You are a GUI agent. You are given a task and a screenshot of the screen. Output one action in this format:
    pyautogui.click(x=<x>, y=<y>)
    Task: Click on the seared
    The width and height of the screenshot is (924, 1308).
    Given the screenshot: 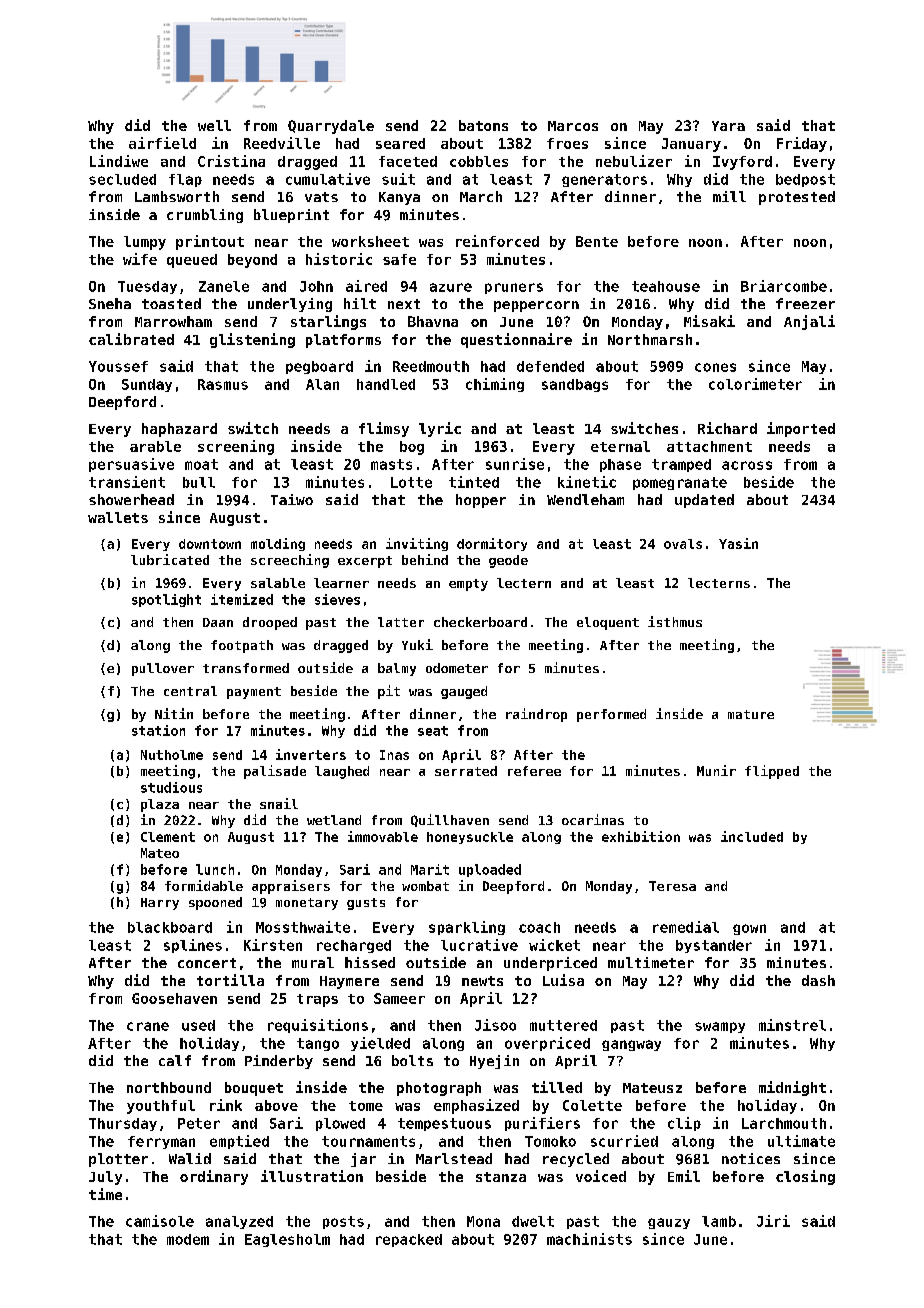 What is the action you would take?
    pyautogui.click(x=400, y=143)
